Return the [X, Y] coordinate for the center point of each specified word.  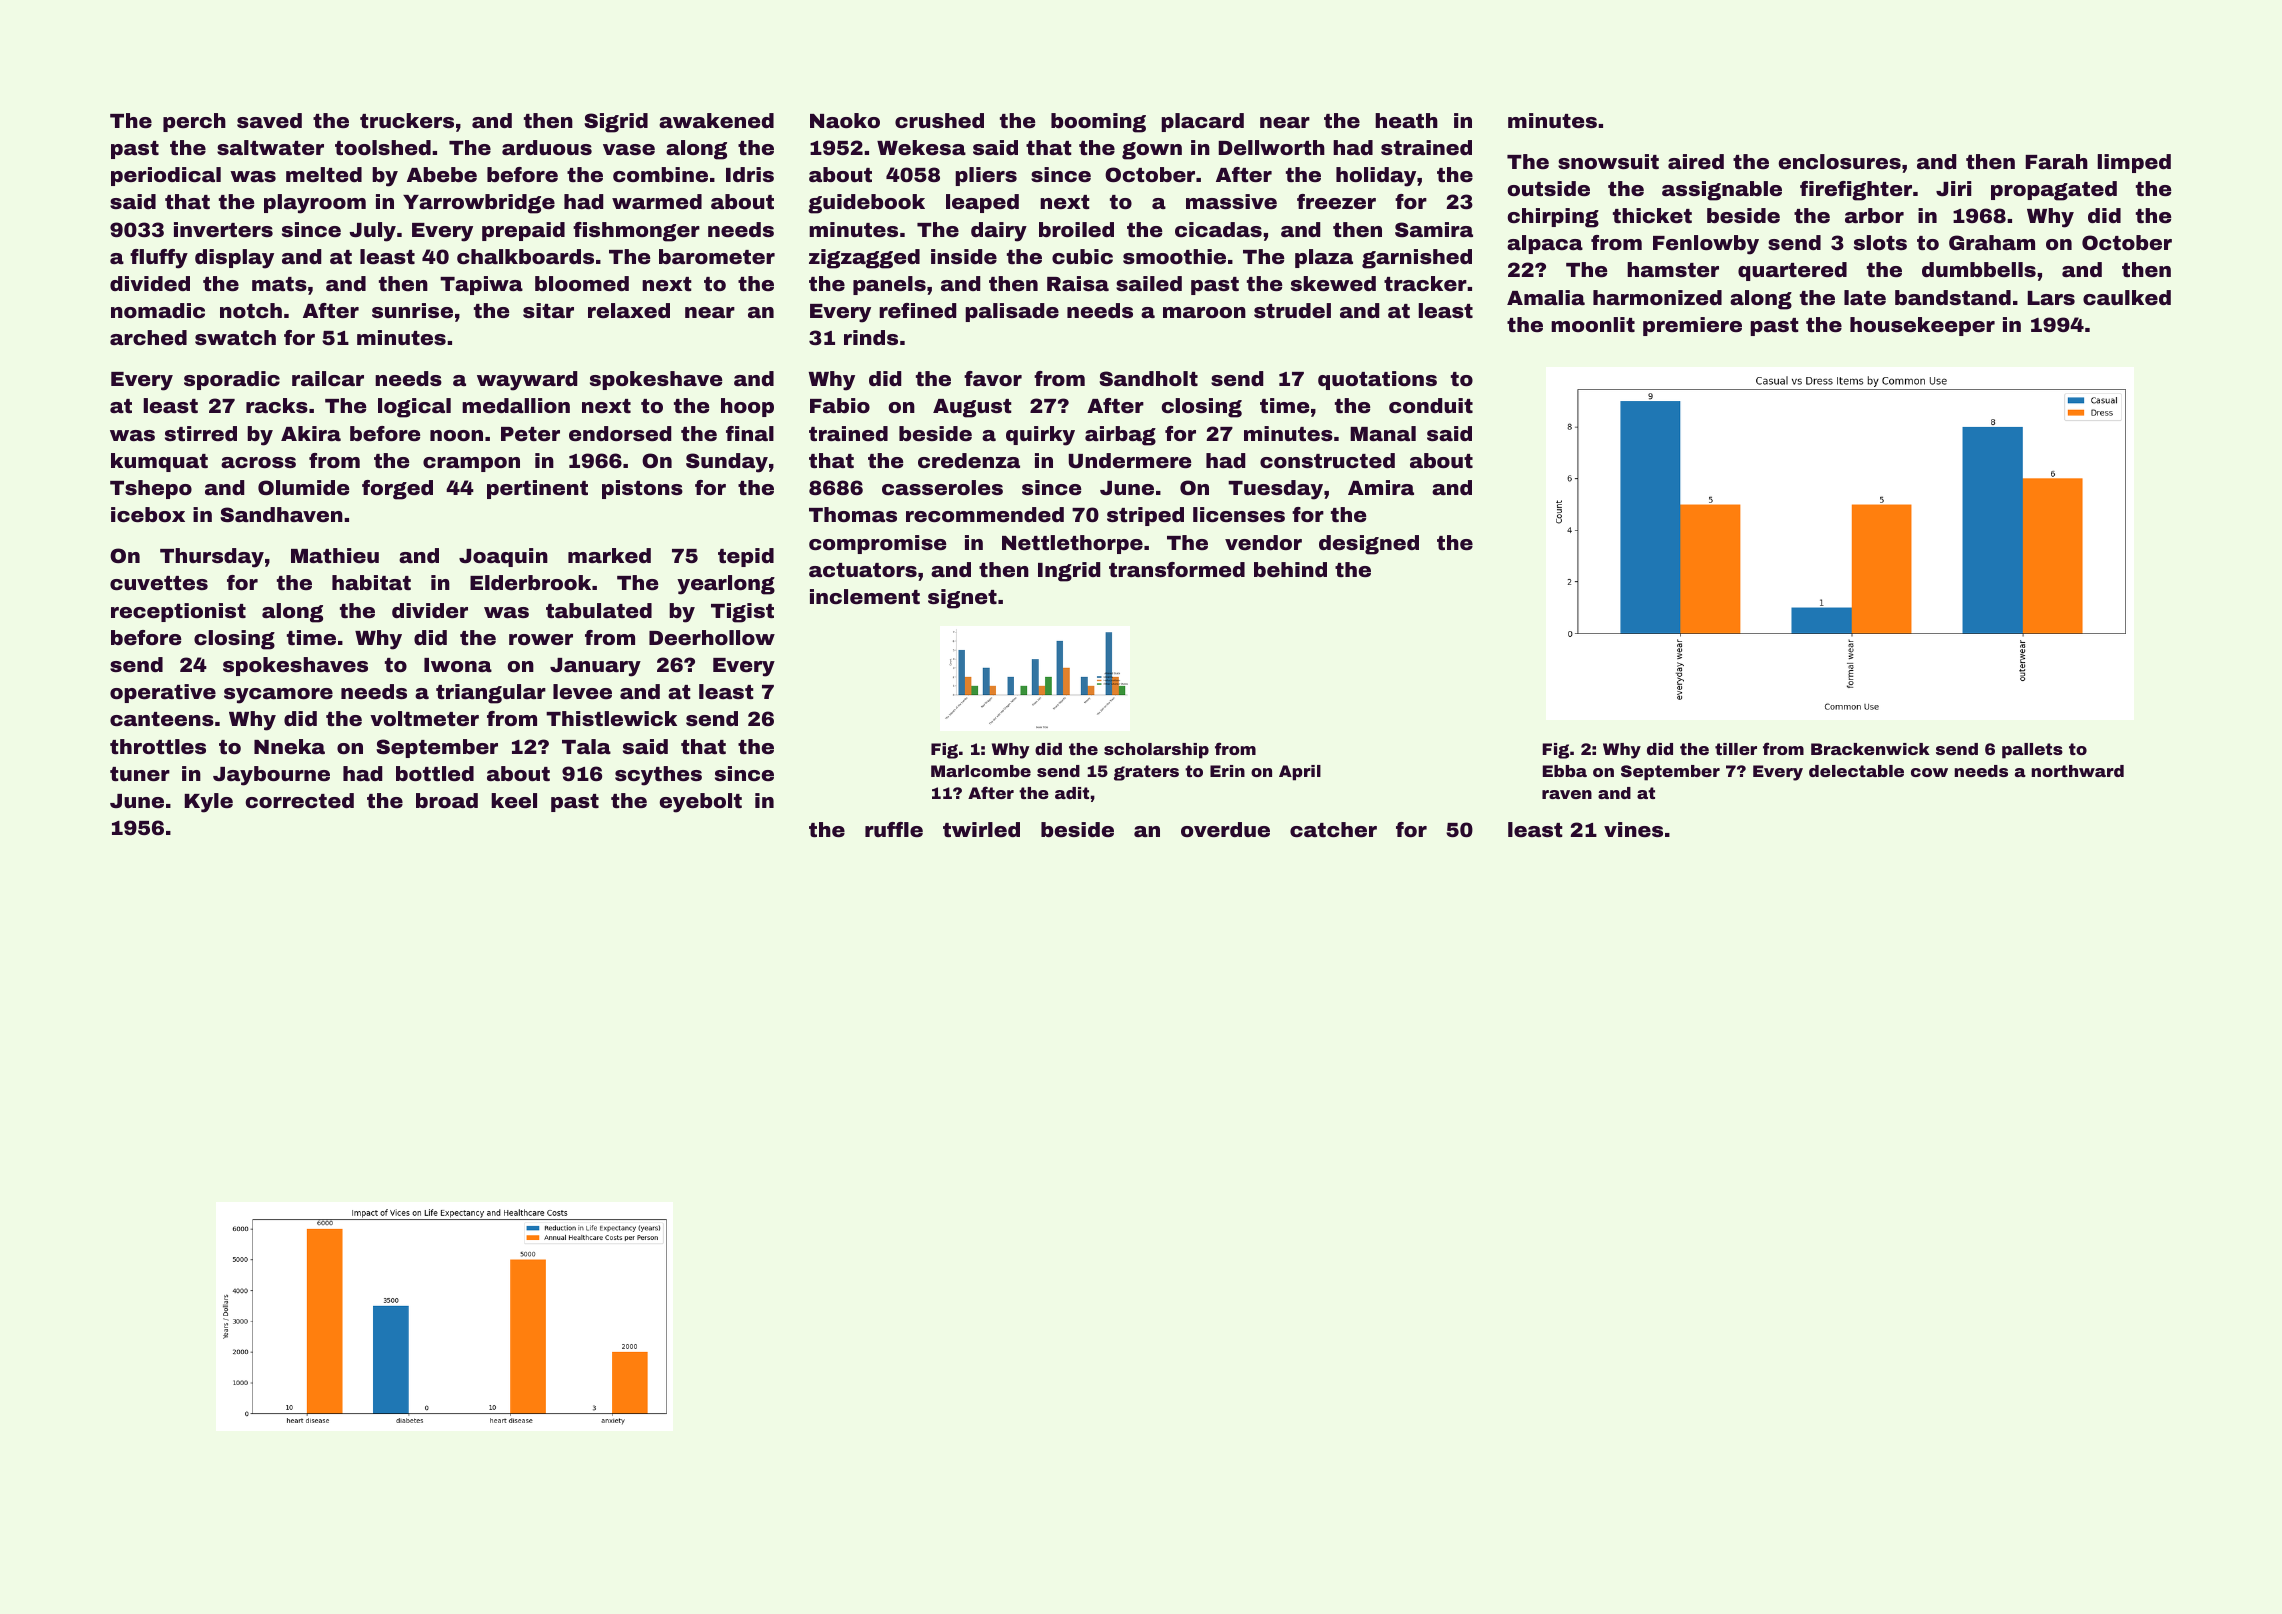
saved [269, 120]
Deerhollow [712, 637]
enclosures [1839, 161]
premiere [1692, 326]
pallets [2032, 751]
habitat [371, 582]
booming [1098, 123]
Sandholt [1148, 378]
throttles [158, 746]
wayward [527, 381]
